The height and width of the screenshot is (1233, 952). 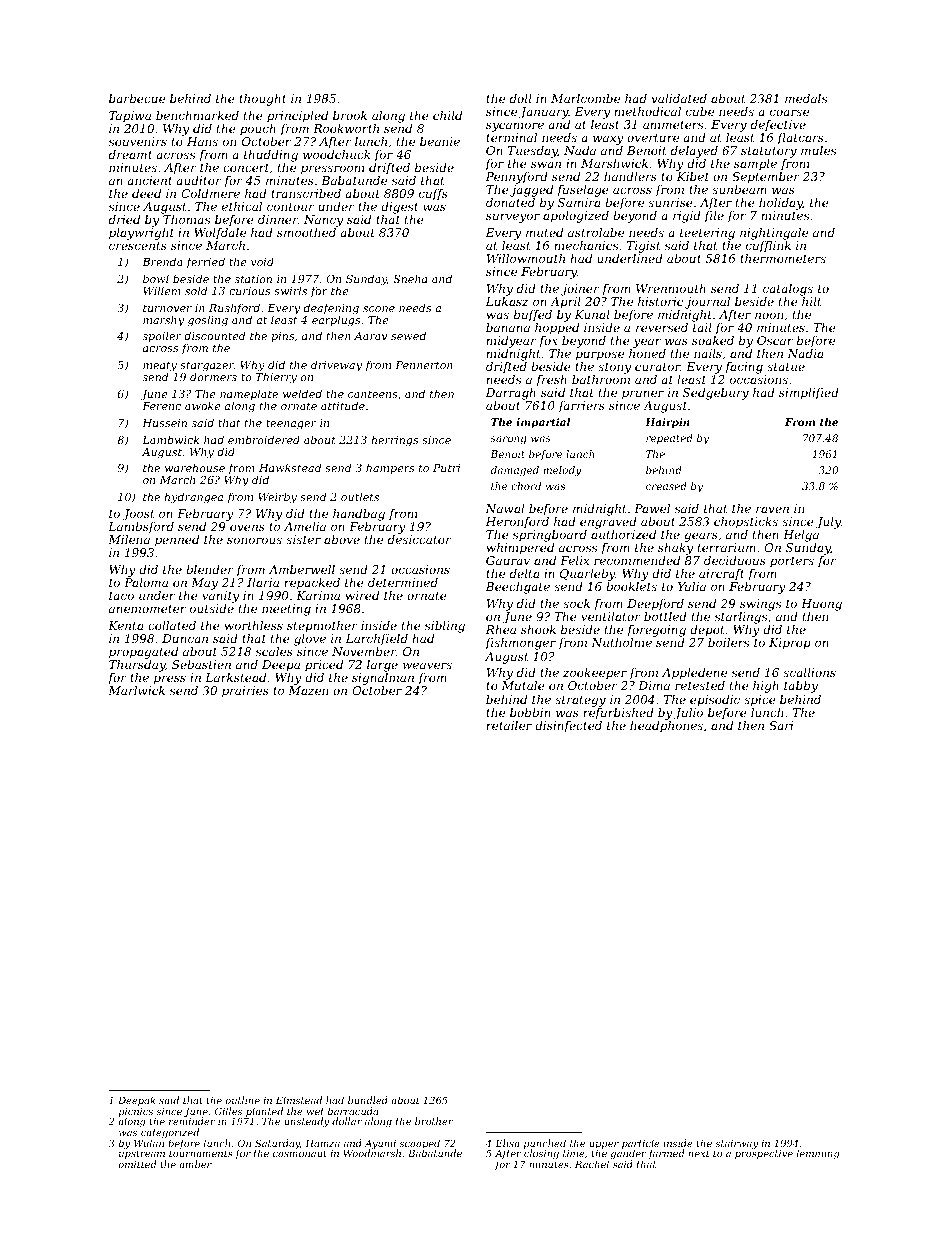 I want to click on woodchuck, so click(x=336, y=154).
